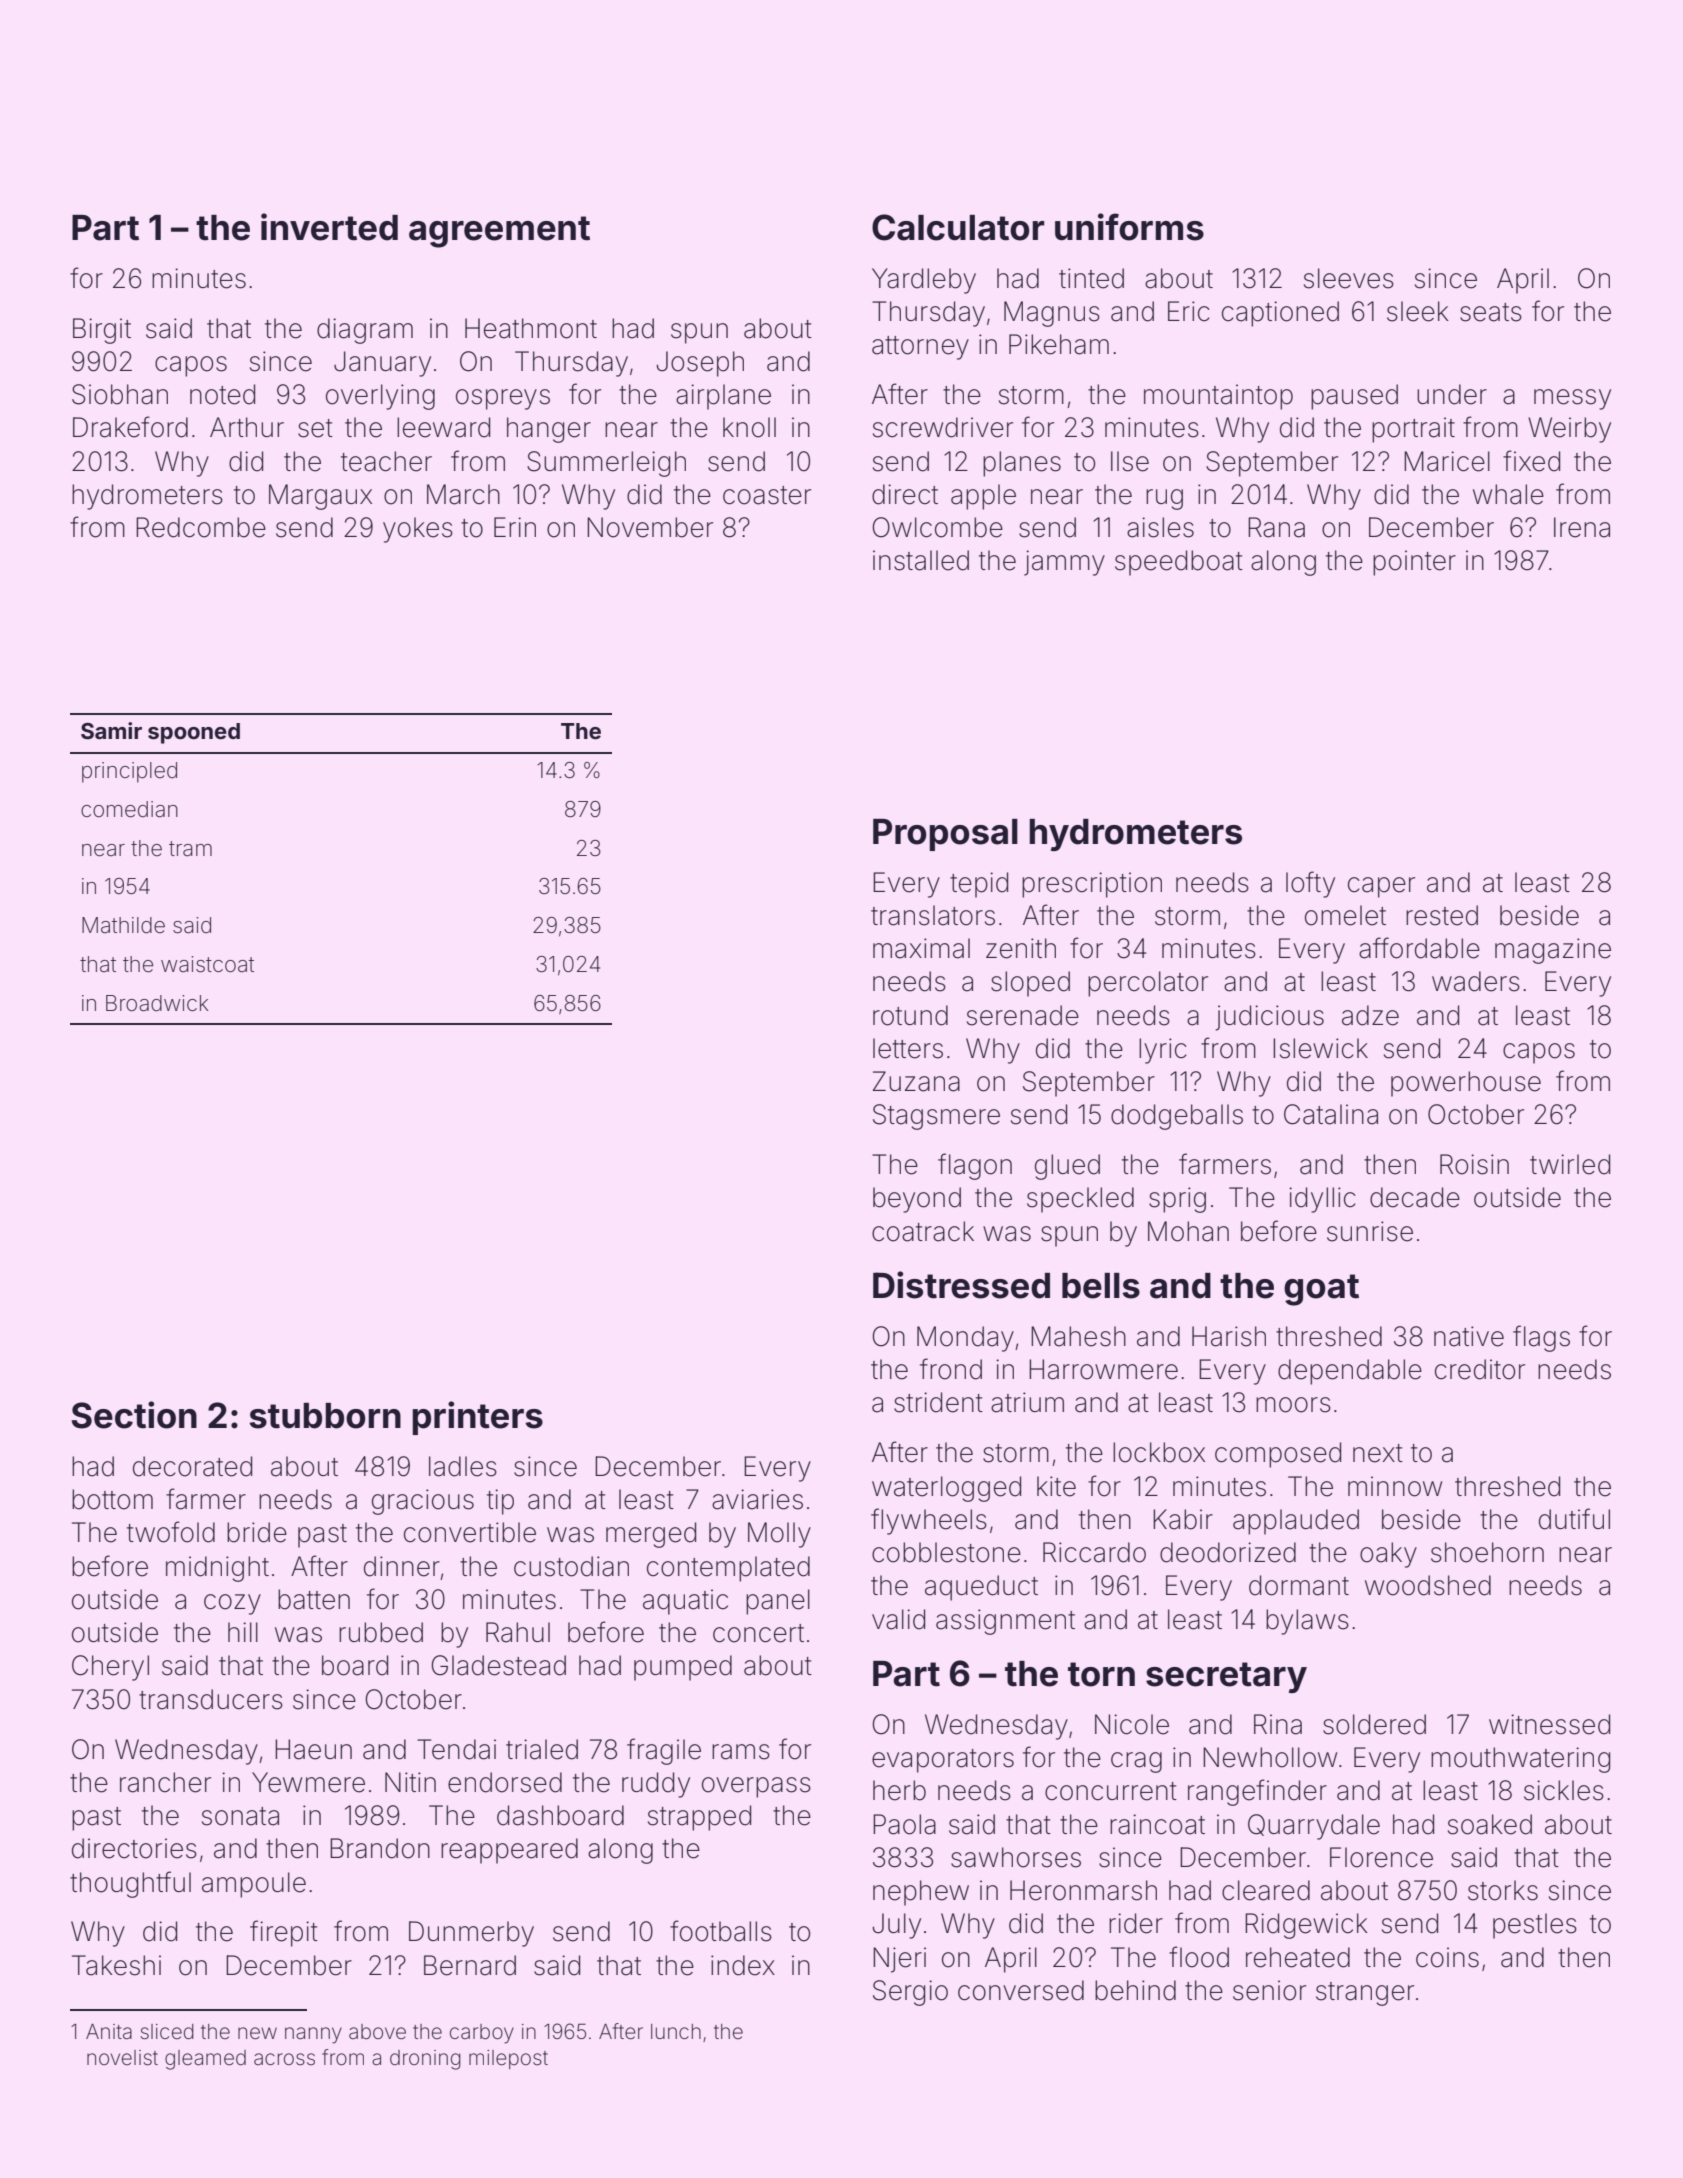 The height and width of the screenshot is (2178, 1683). I want to click on yokes, so click(418, 530).
